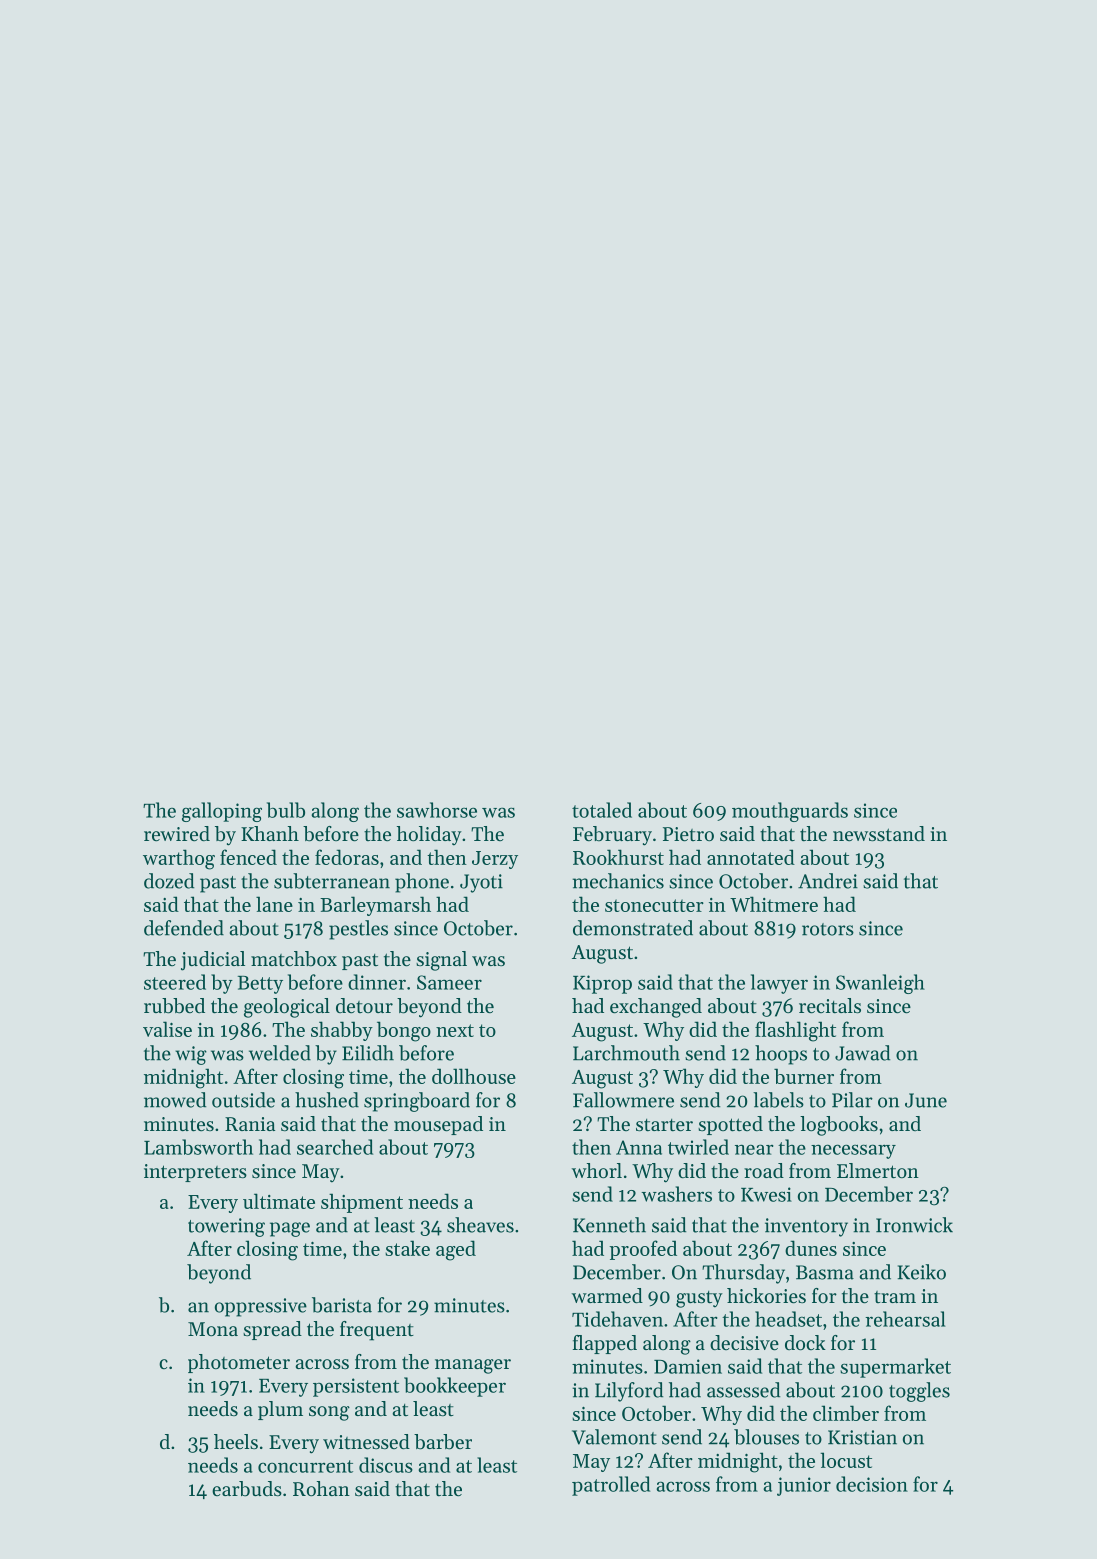  What do you see at coordinates (879, 834) in the screenshot?
I see `newsstand` at bounding box center [879, 834].
